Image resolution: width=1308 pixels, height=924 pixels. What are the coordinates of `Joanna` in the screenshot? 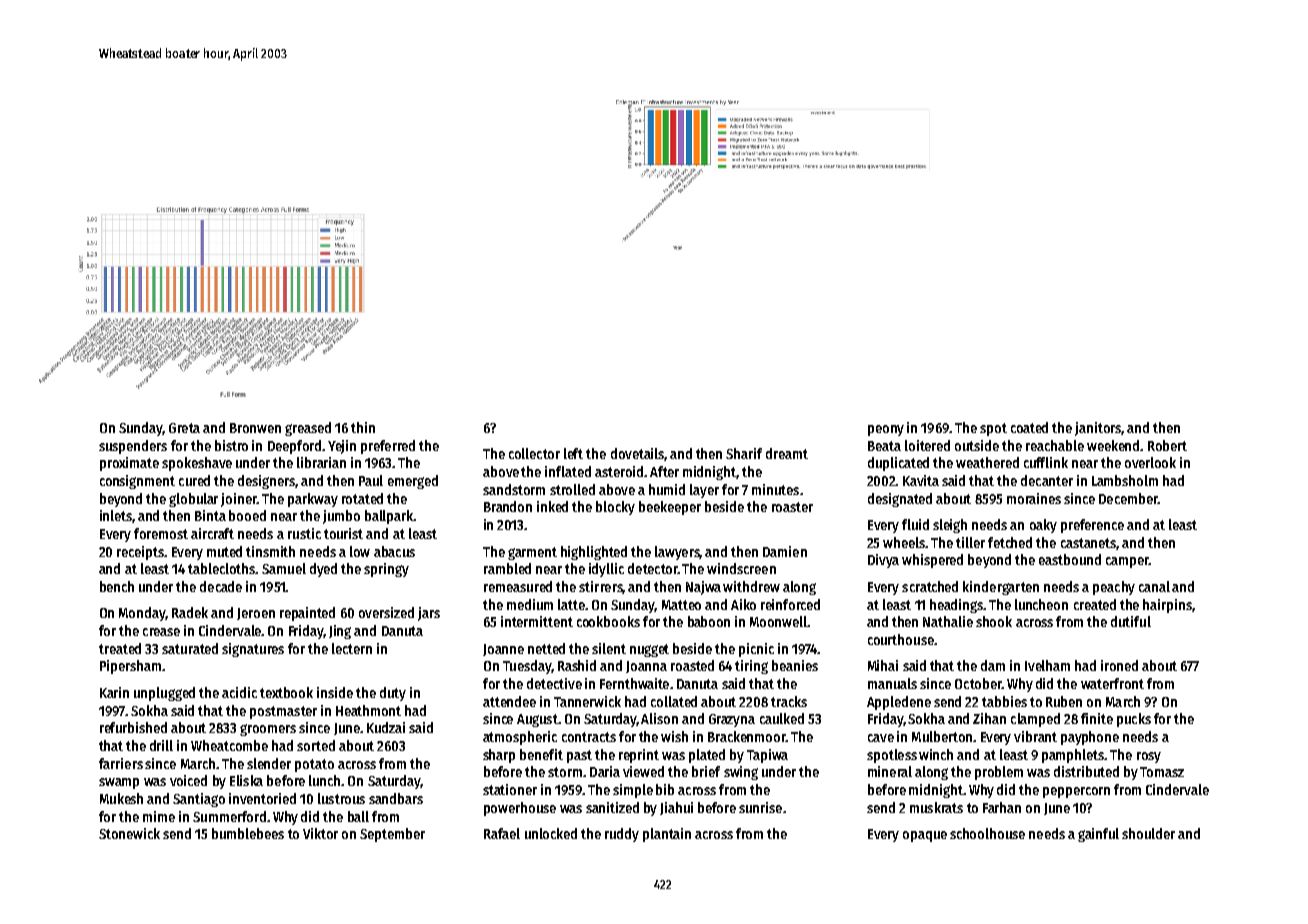 It's located at (646, 667).
